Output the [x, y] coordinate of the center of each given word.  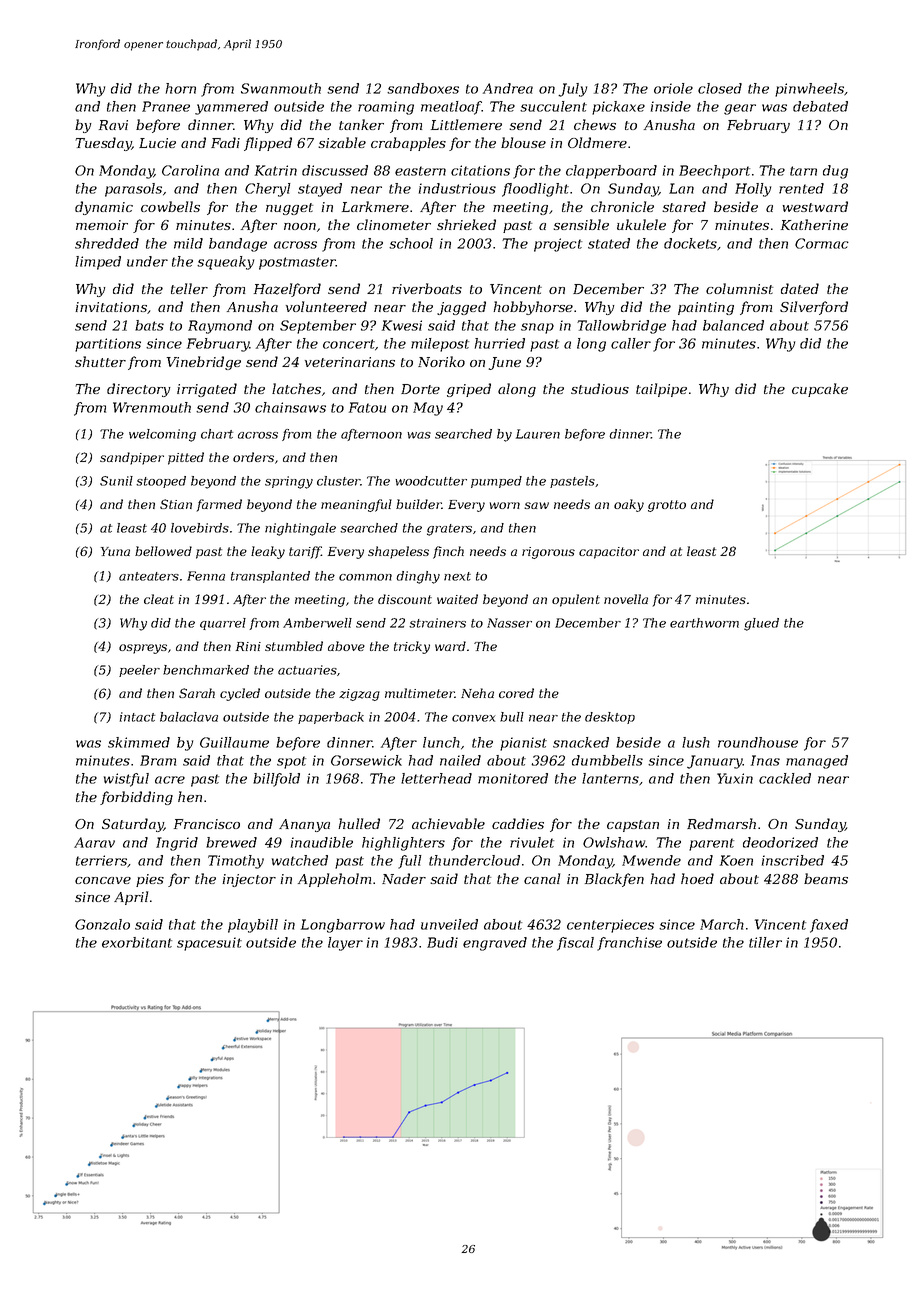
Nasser [509, 623]
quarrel [223, 624]
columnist [739, 288]
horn [181, 88]
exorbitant [137, 942]
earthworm [704, 623]
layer [345, 944]
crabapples [408, 144]
